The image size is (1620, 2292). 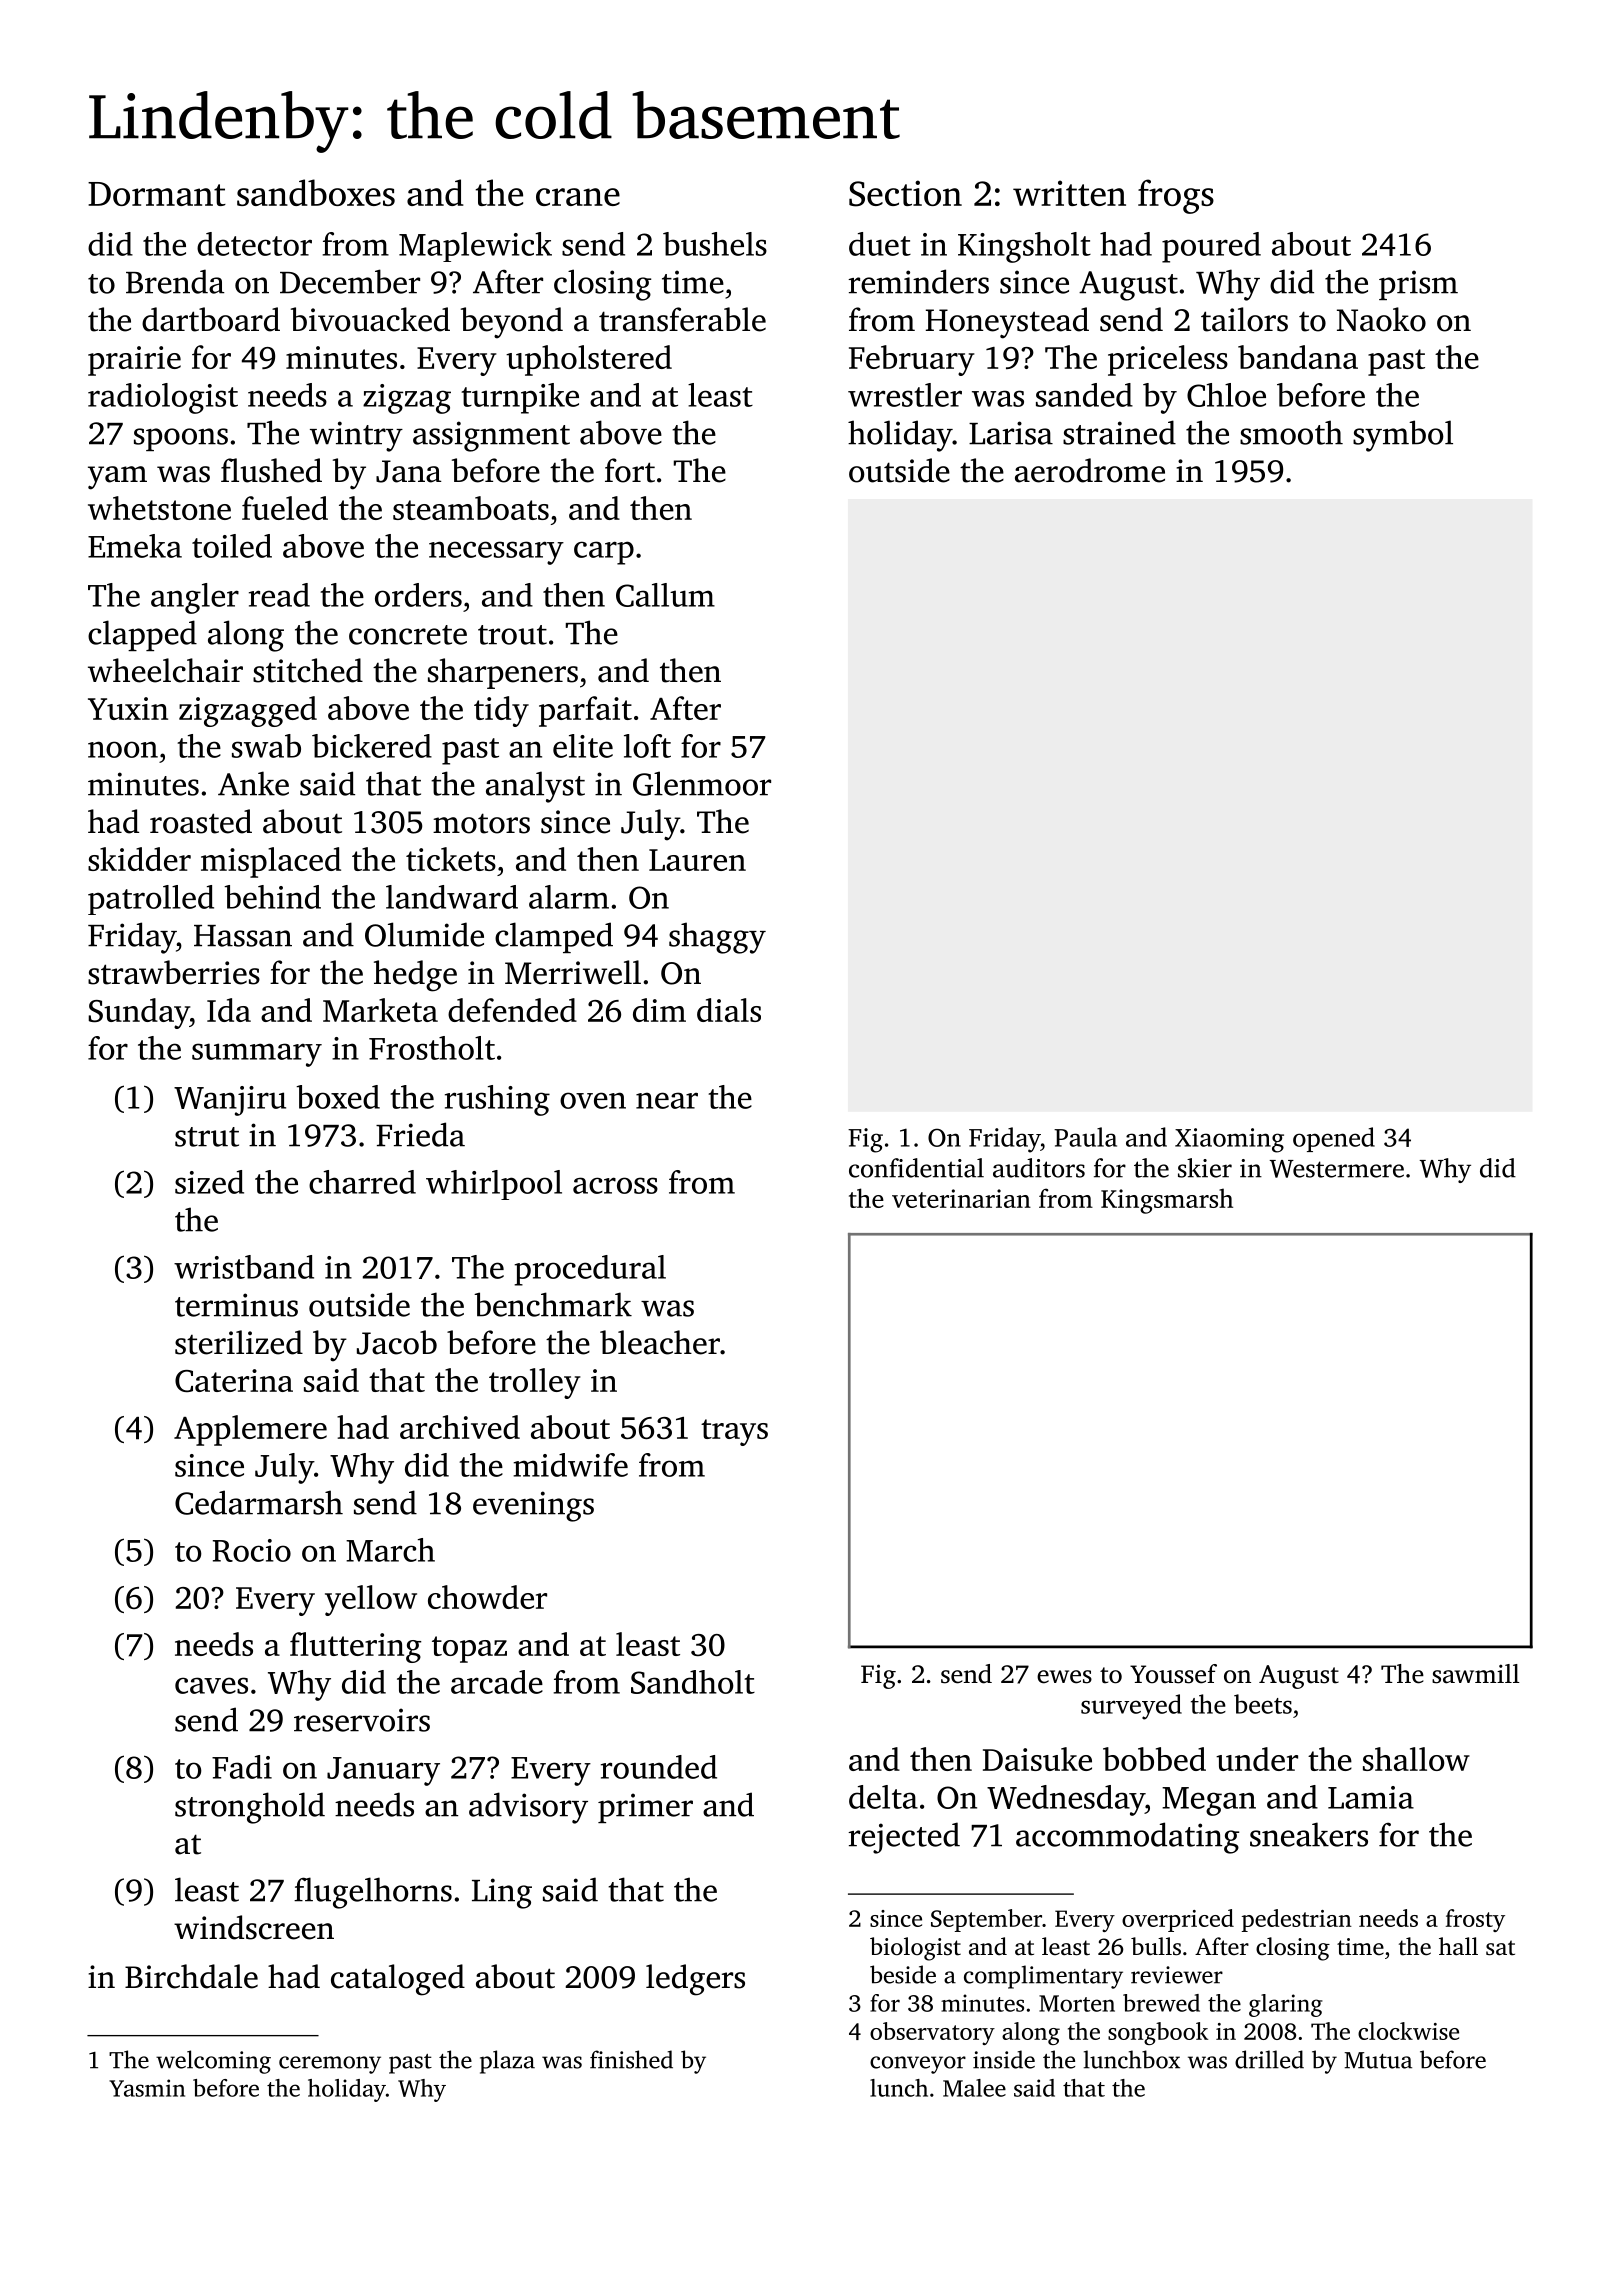 What do you see at coordinates (157, 194) in the screenshot?
I see `Dormant` at bounding box center [157, 194].
